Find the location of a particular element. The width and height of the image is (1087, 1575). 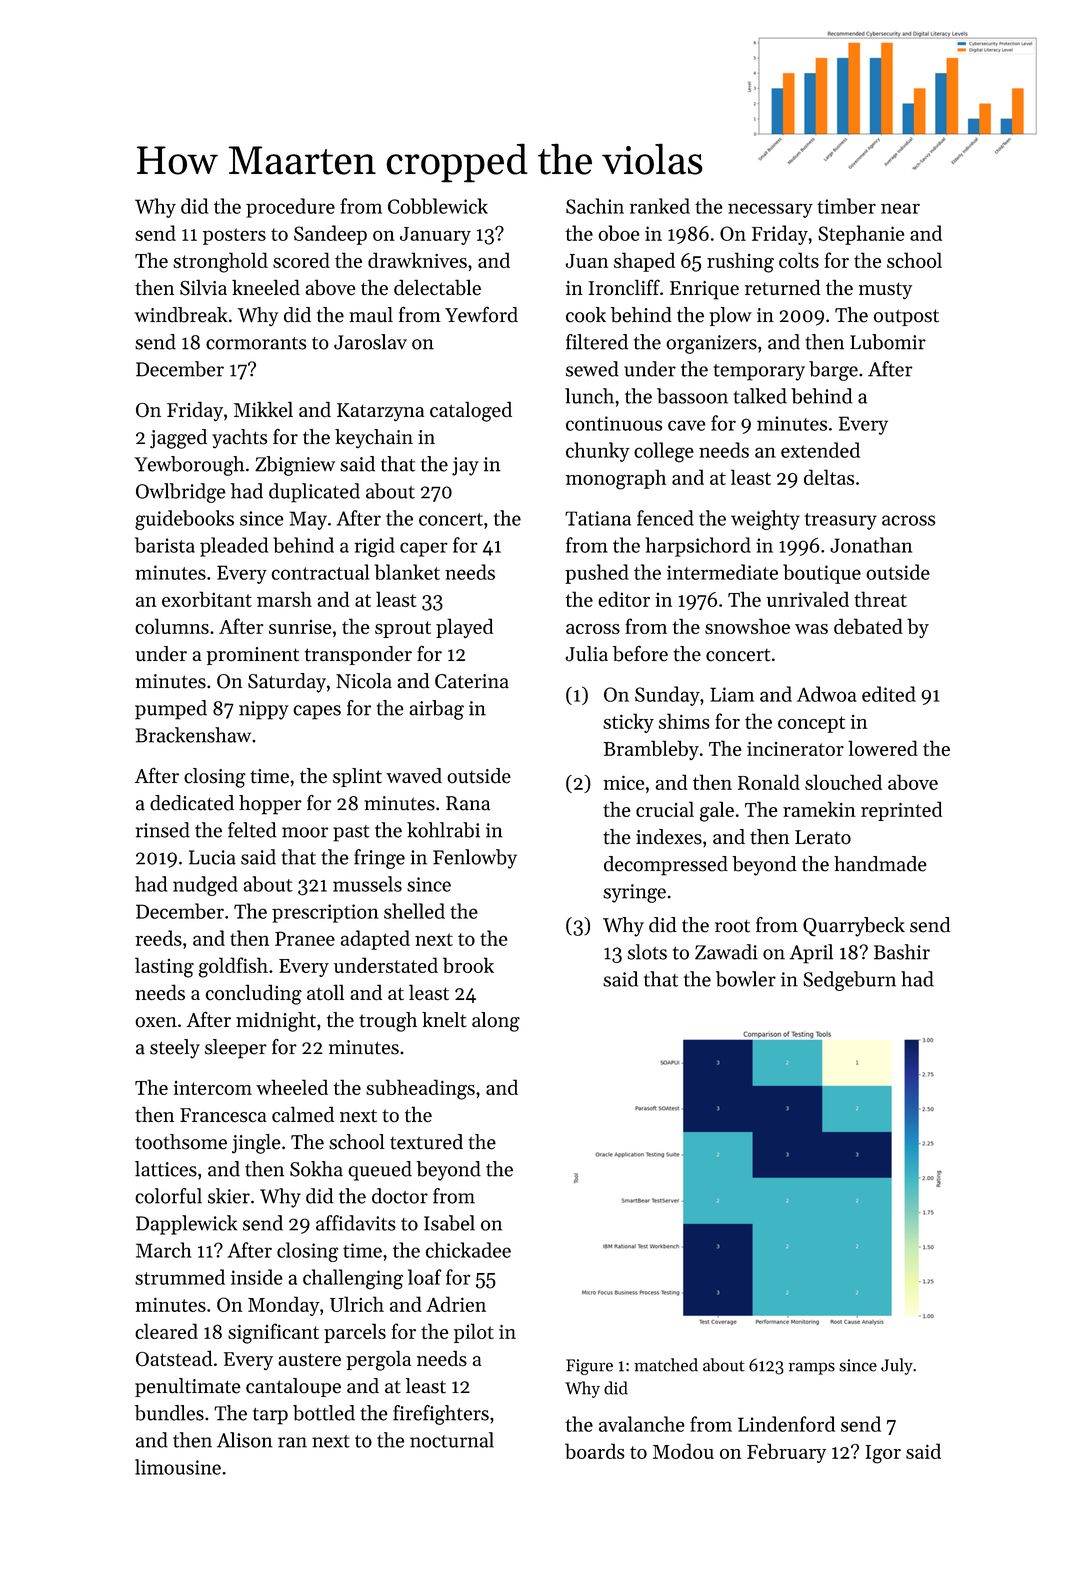

Brackenshaw is located at coordinates (193, 735).
